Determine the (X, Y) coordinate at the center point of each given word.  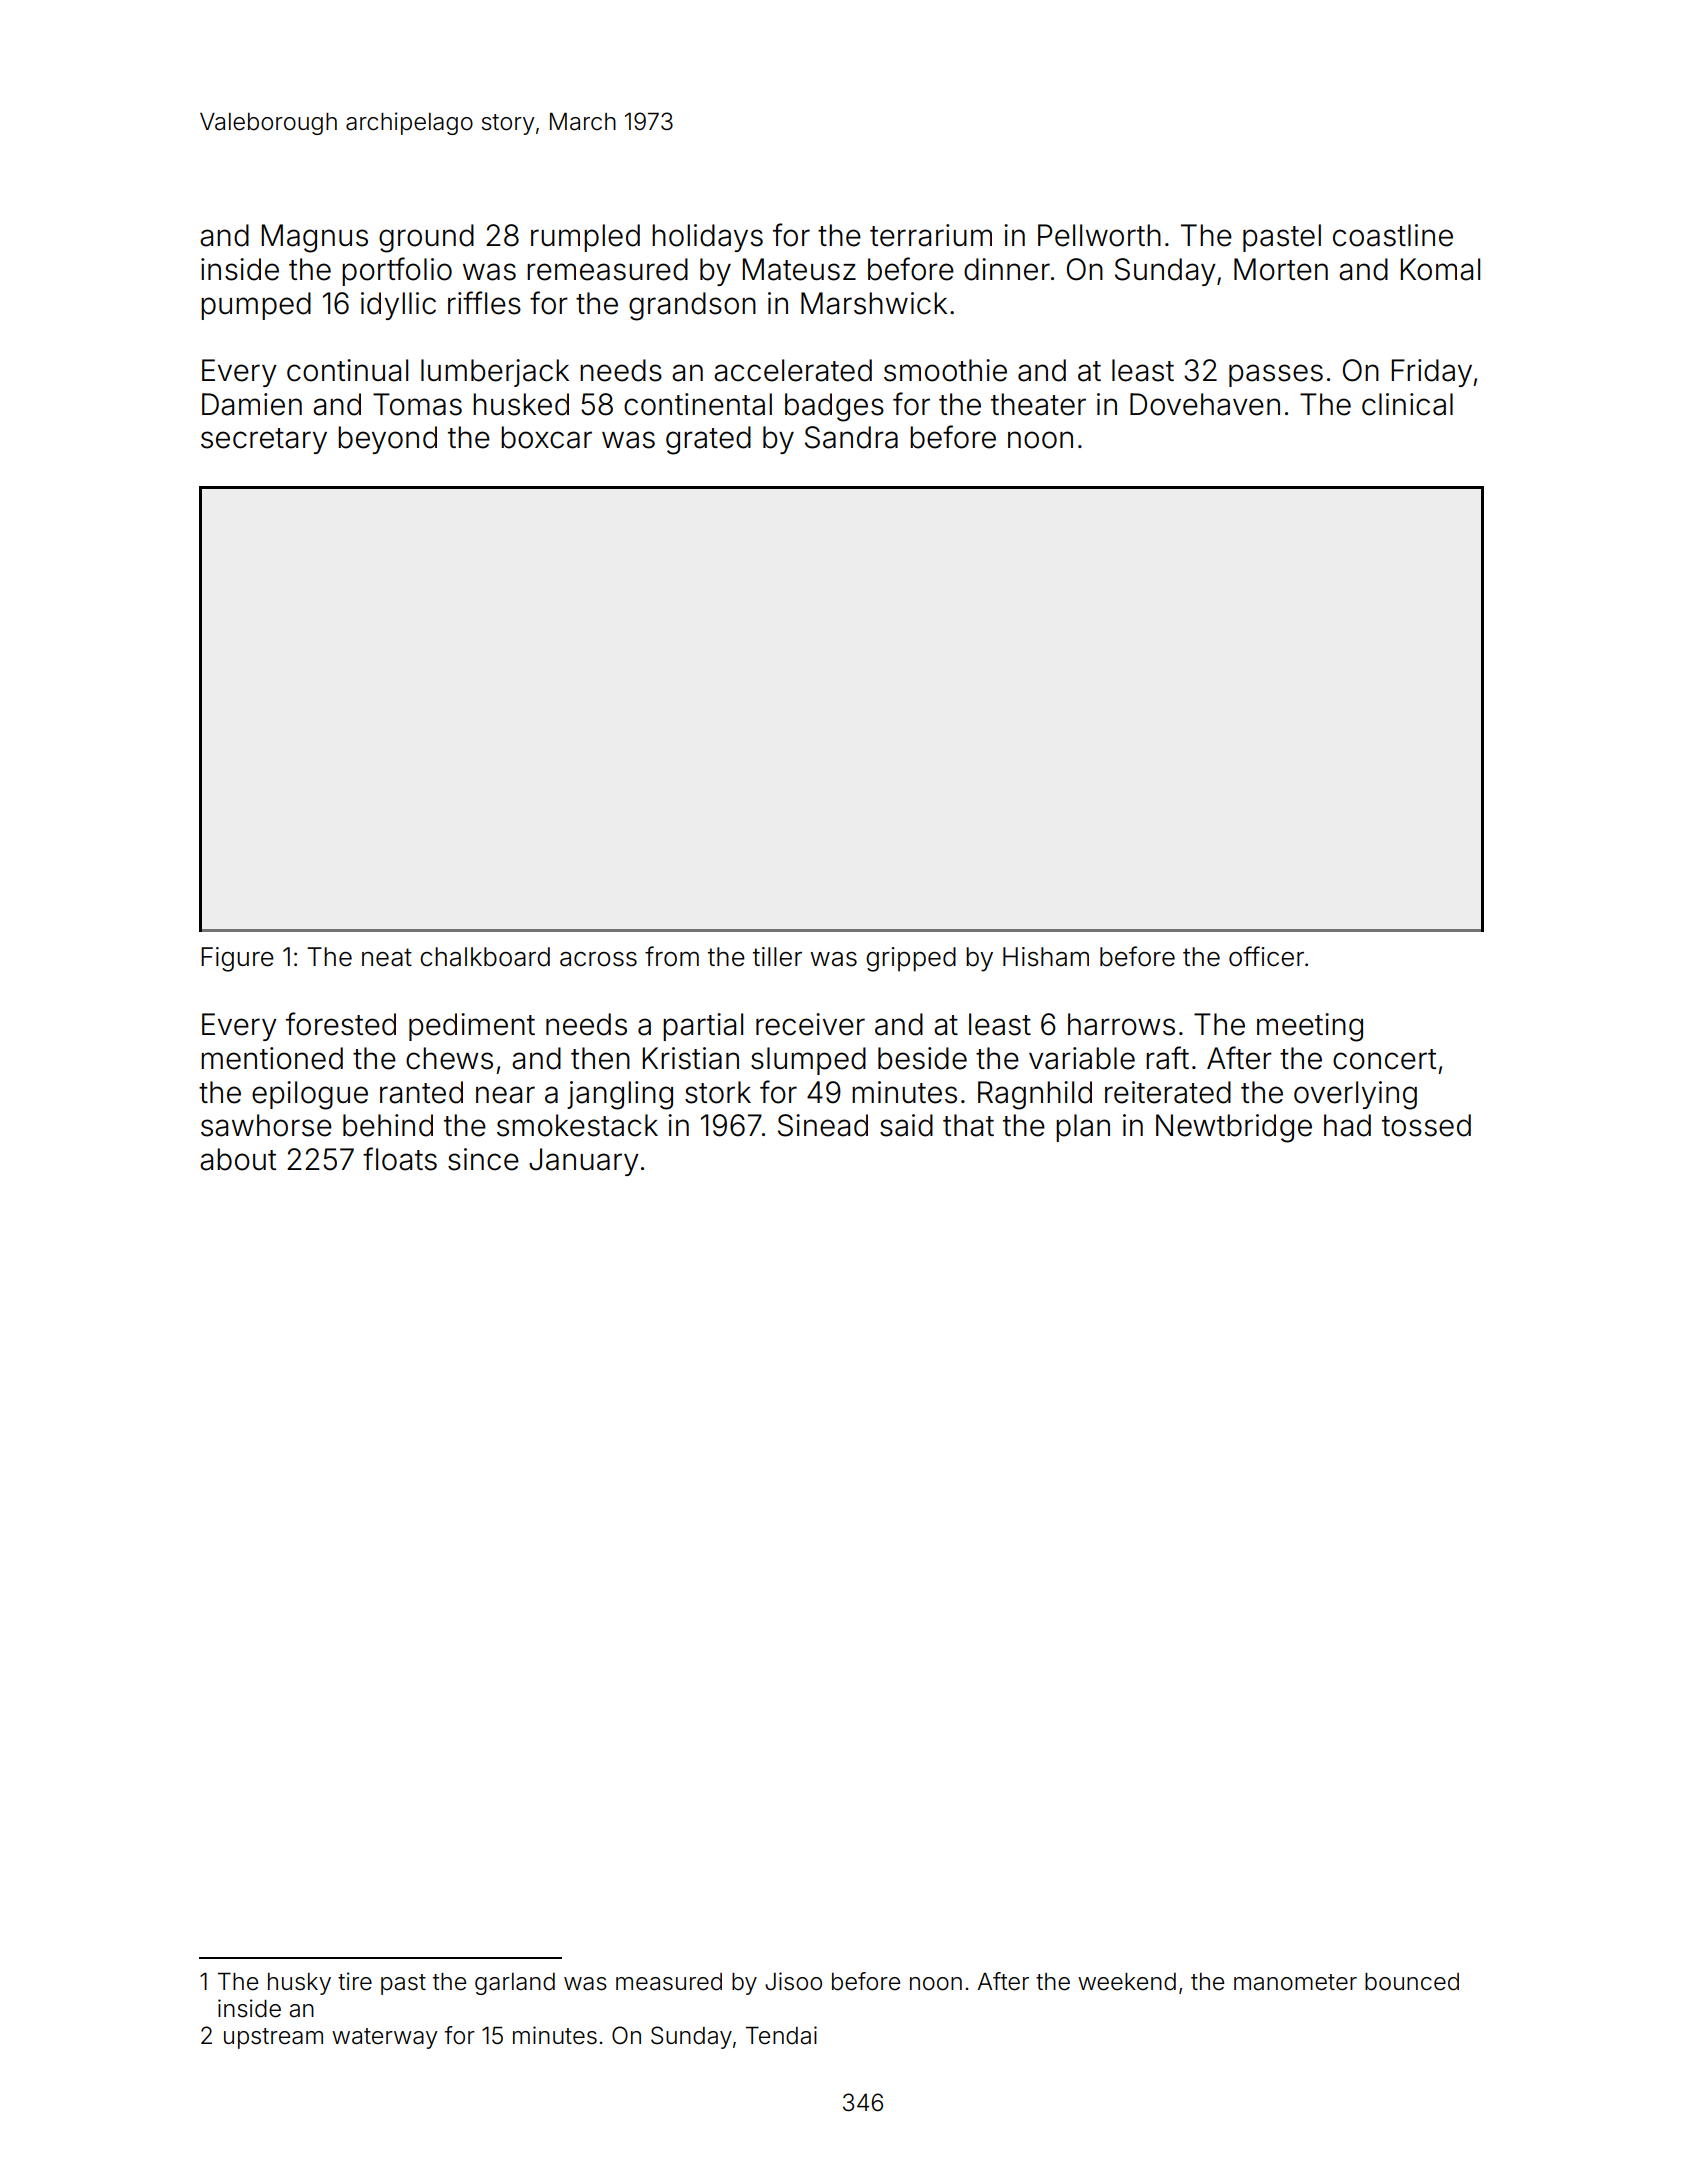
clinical (1407, 404)
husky (299, 1984)
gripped (911, 959)
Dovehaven (1205, 404)
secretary (264, 441)
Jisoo (793, 1981)
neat (387, 957)
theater (1038, 404)
